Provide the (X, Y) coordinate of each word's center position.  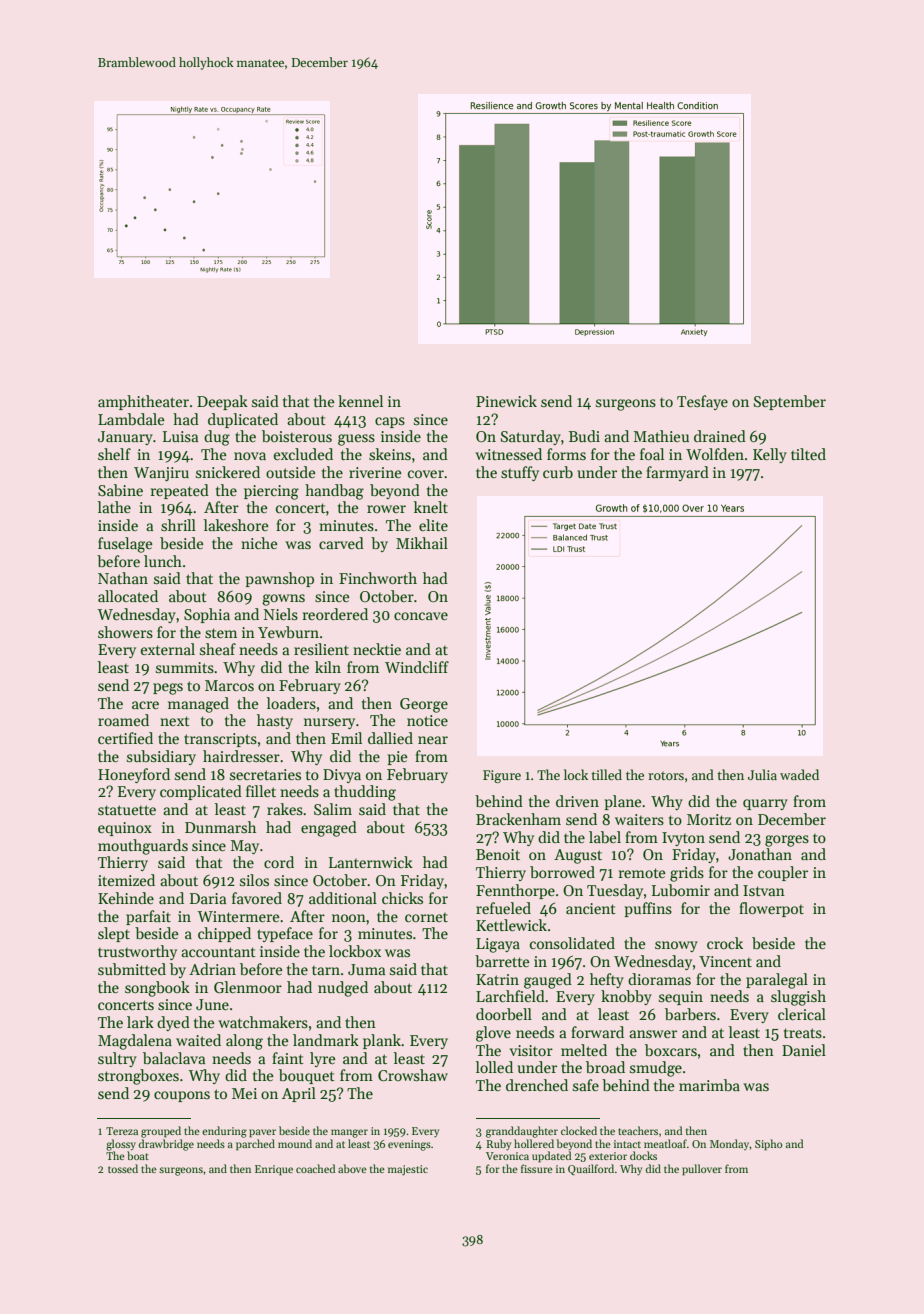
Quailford (591, 1169)
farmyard (677, 473)
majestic (408, 1170)
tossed (123, 1168)
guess (356, 440)
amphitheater (143, 402)
